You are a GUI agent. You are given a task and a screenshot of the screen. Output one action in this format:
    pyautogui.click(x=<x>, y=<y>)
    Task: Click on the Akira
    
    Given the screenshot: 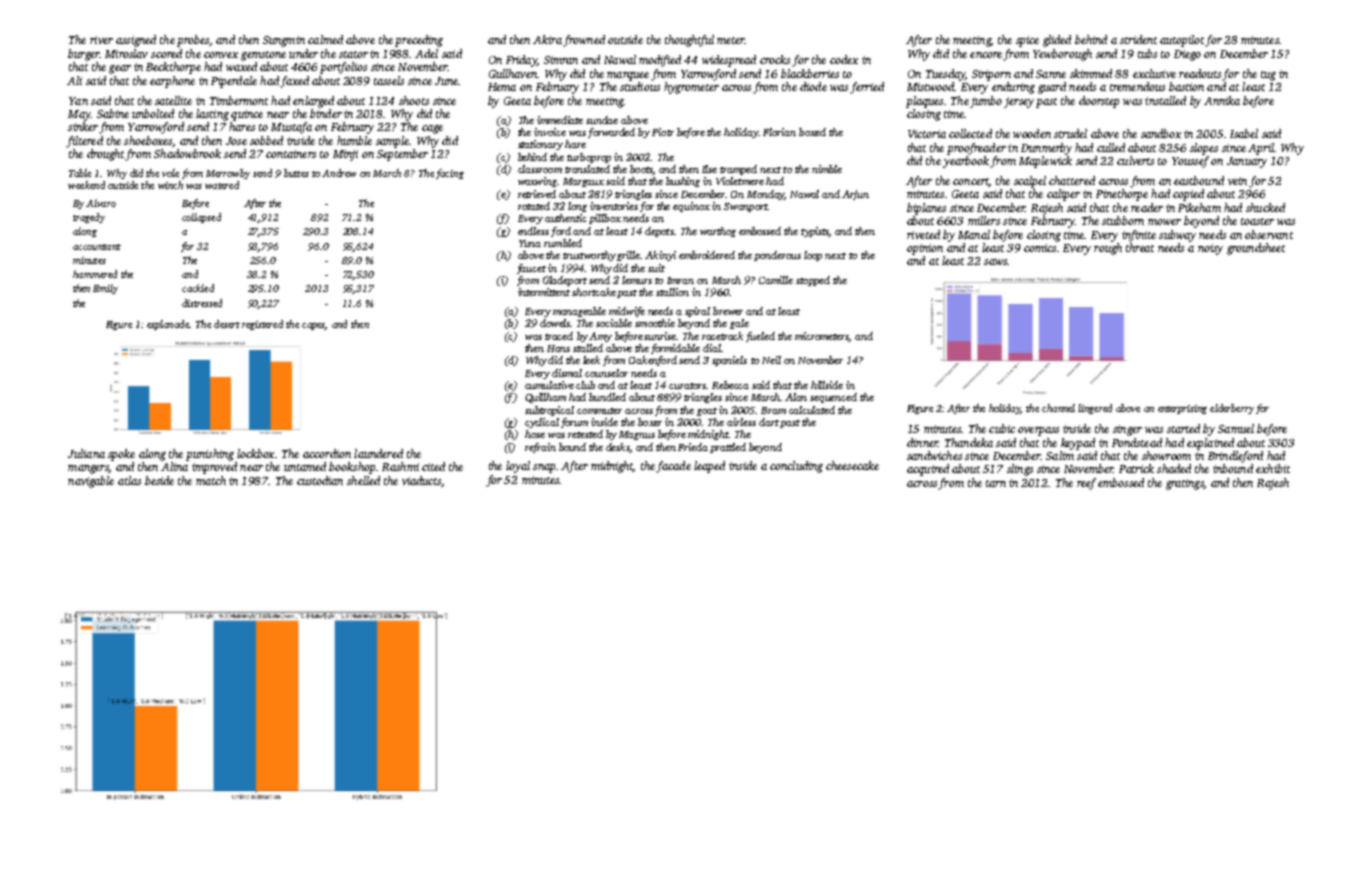 What is the action you would take?
    pyautogui.click(x=547, y=39)
